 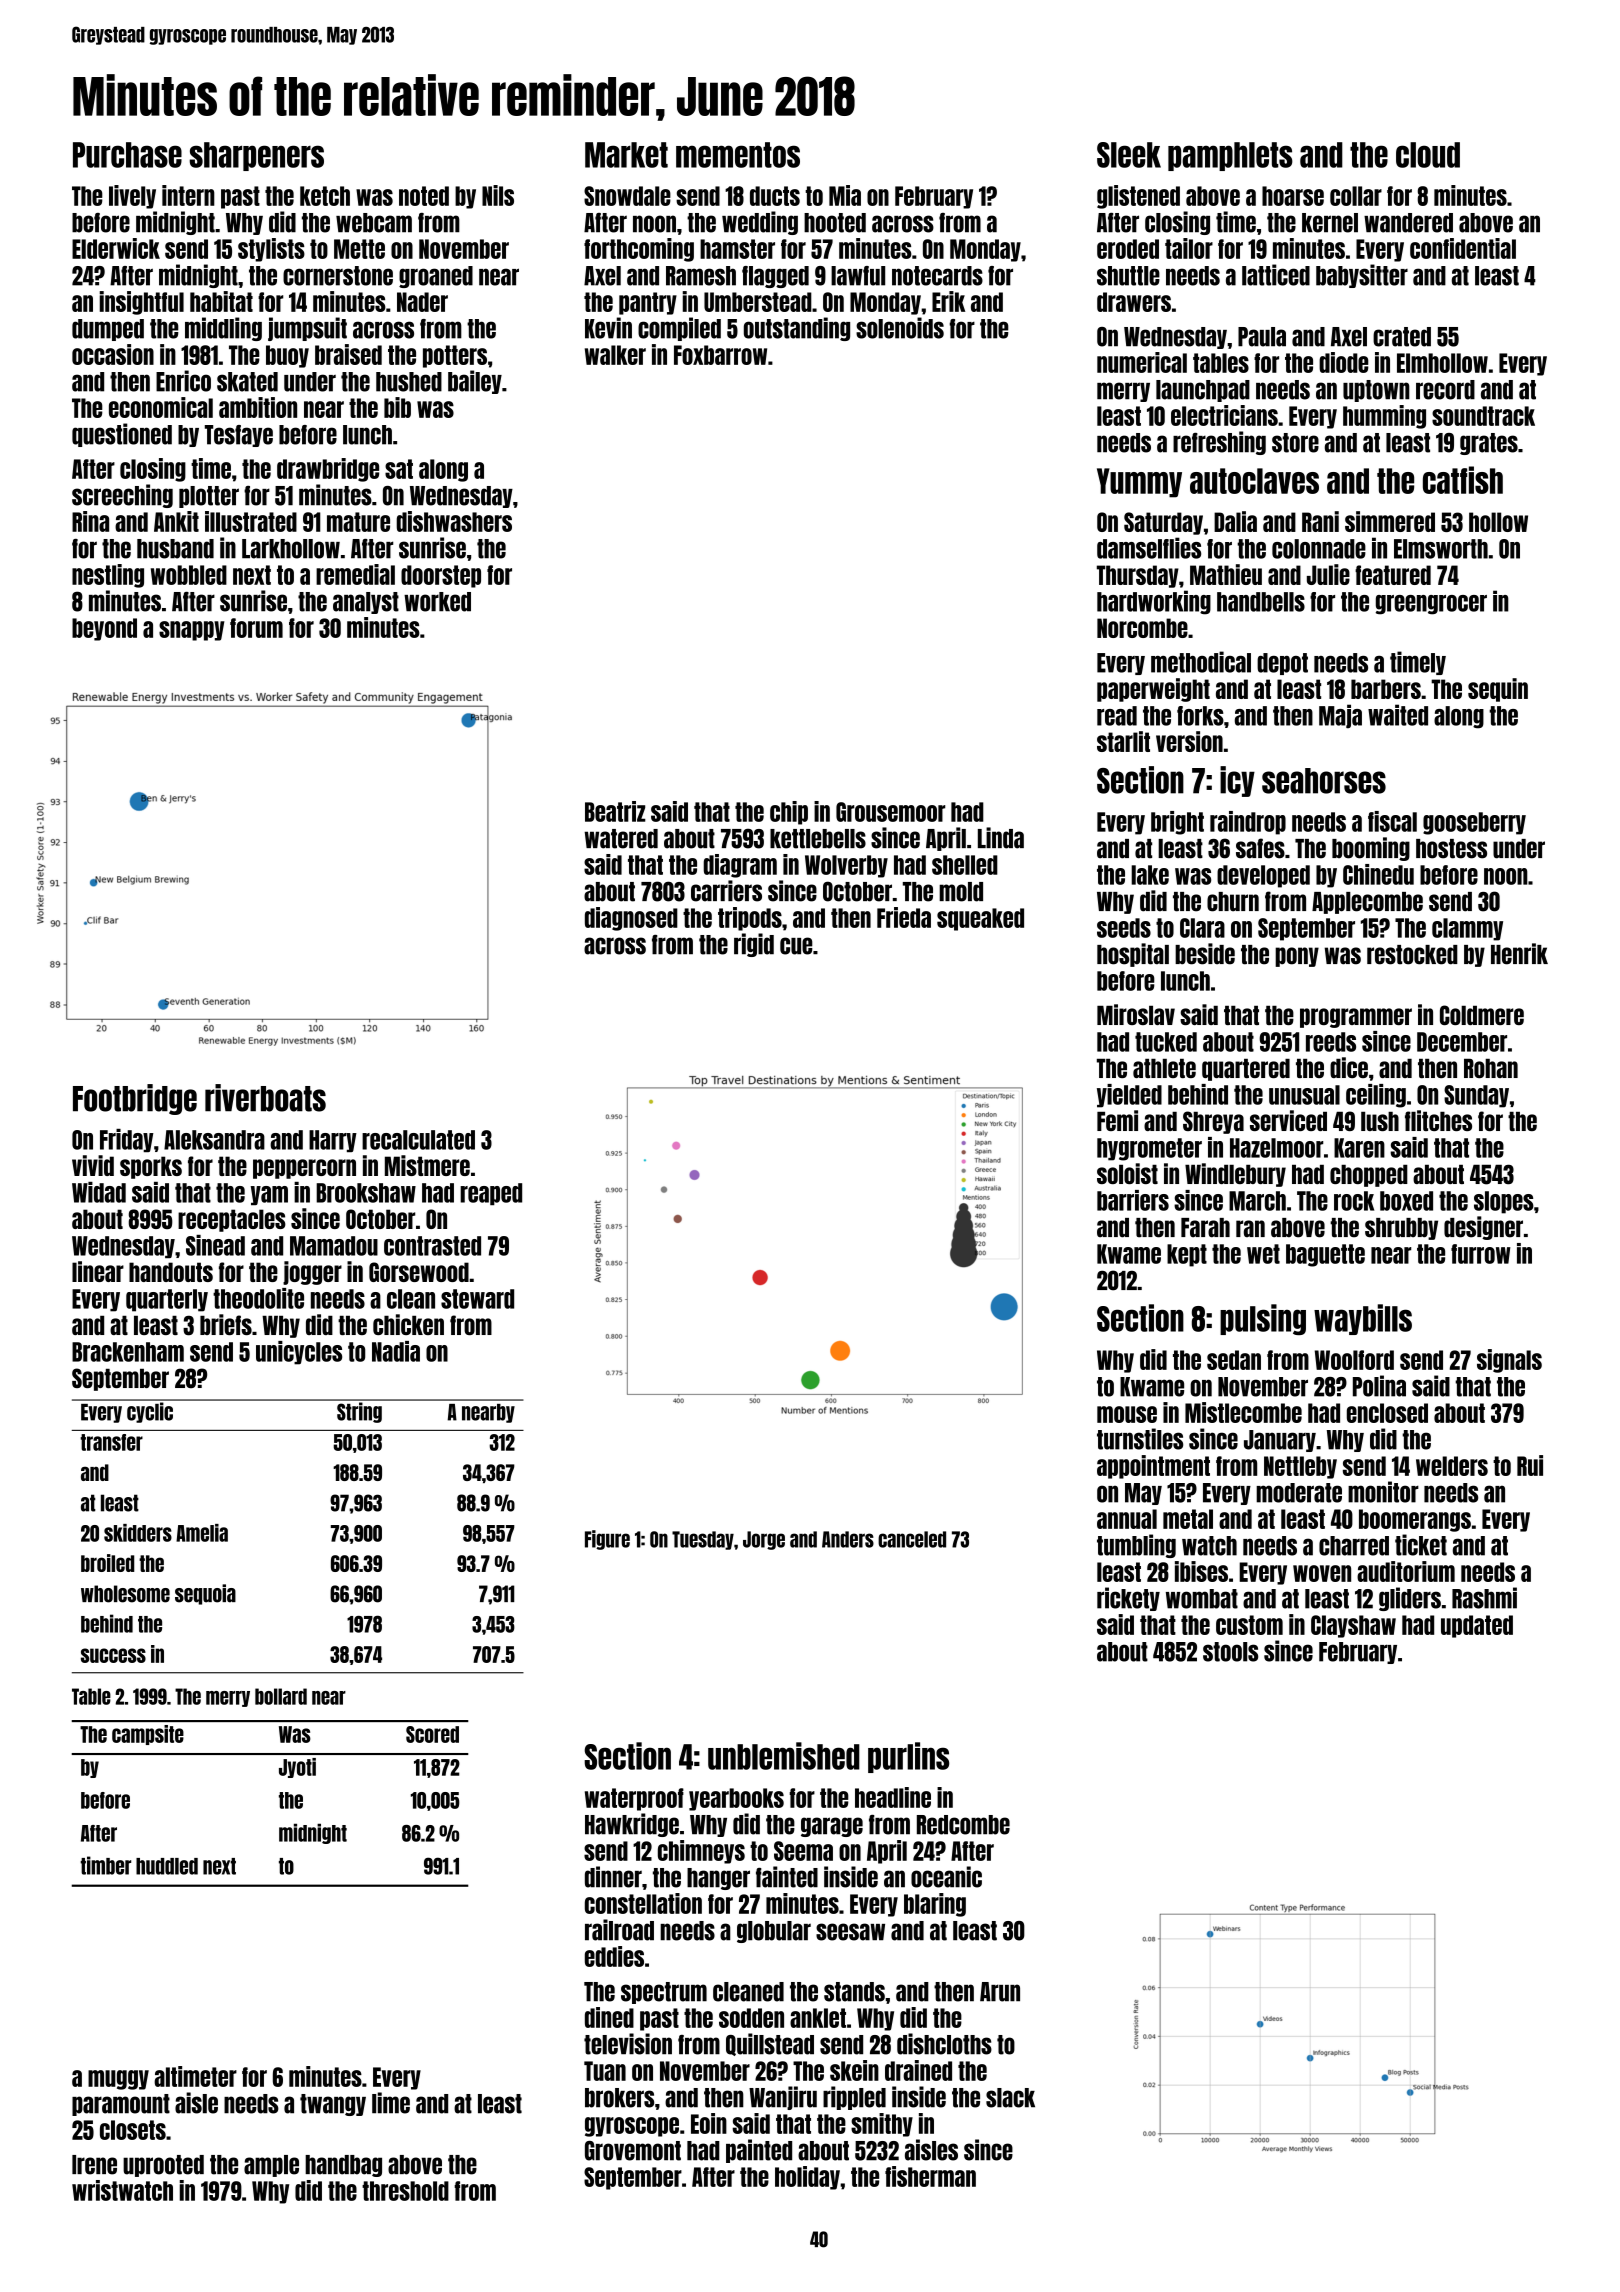 What do you see at coordinates (1235, 521) in the image?
I see `Dalia` at bounding box center [1235, 521].
